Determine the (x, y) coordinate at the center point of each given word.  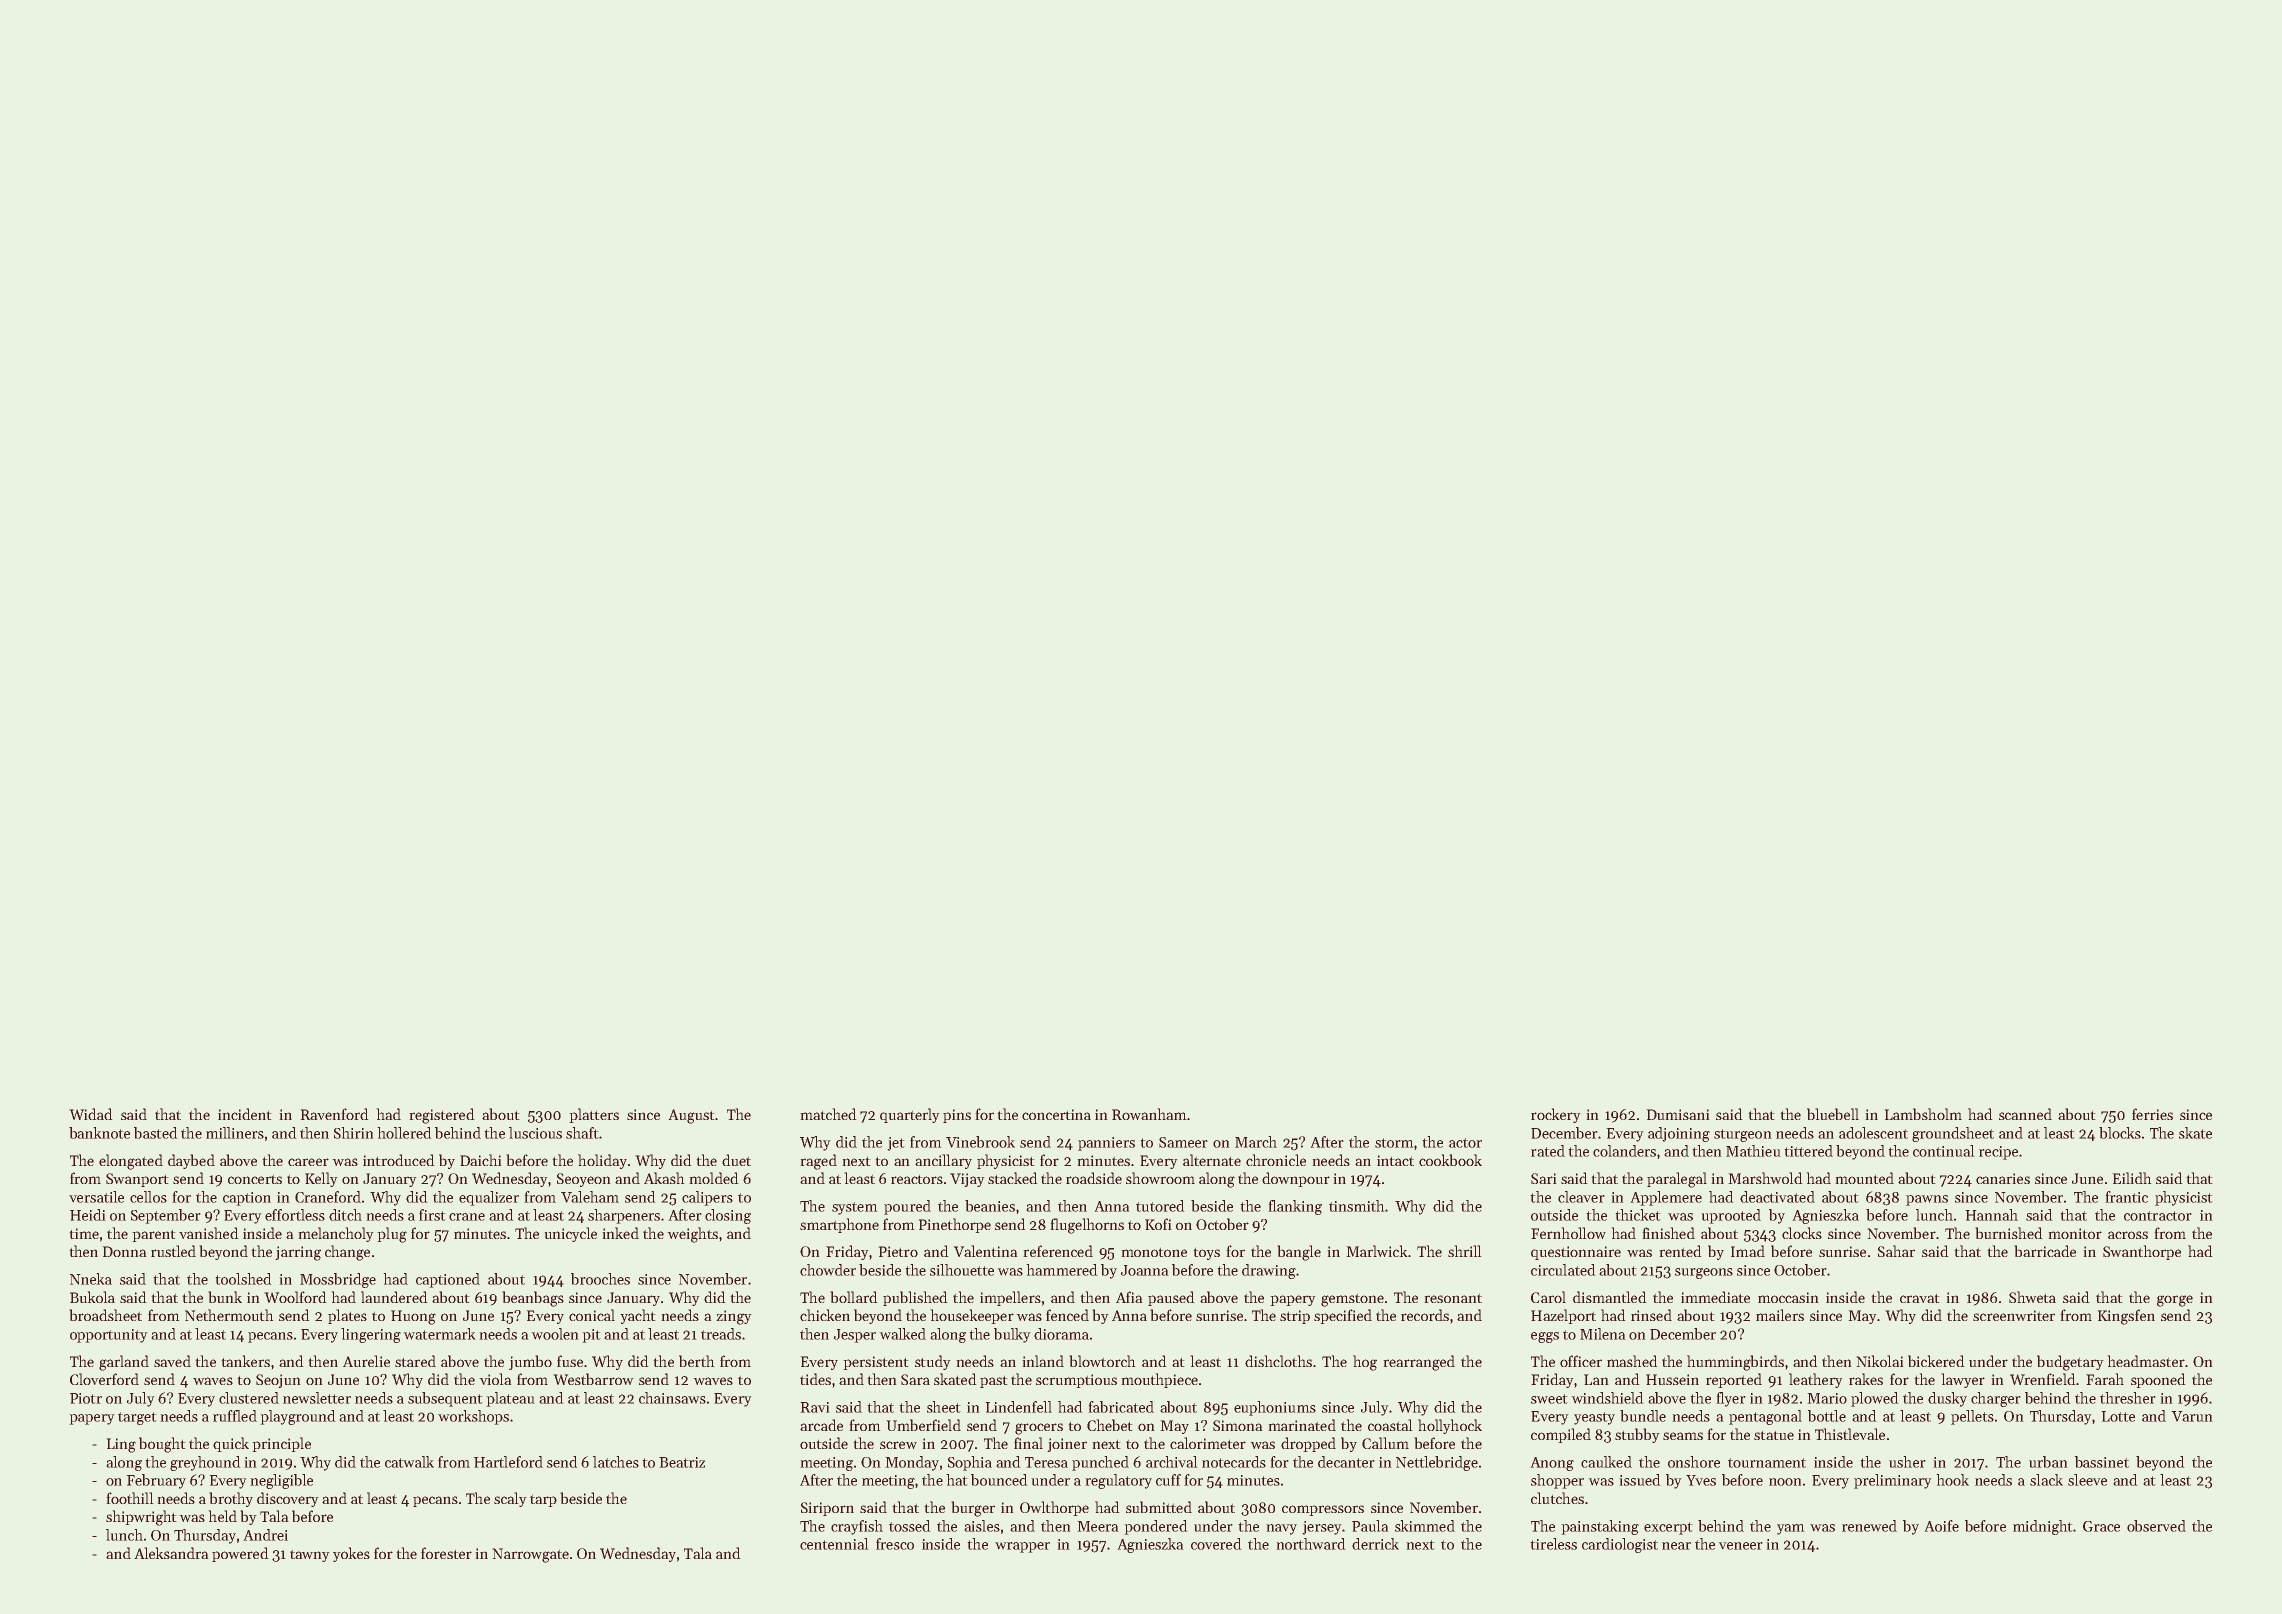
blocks (2120, 1133)
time (84, 1233)
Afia (1129, 1297)
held (222, 1516)
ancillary (943, 1161)
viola (495, 1379)
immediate (1715, 1297)
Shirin (354, 1133)
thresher (2128, 1398)
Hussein (1672, 1379)
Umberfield (923, 1425)
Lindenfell (1018, 1407)
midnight (2043, 1527)
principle (281, 1444)
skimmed (1425, 1526)
